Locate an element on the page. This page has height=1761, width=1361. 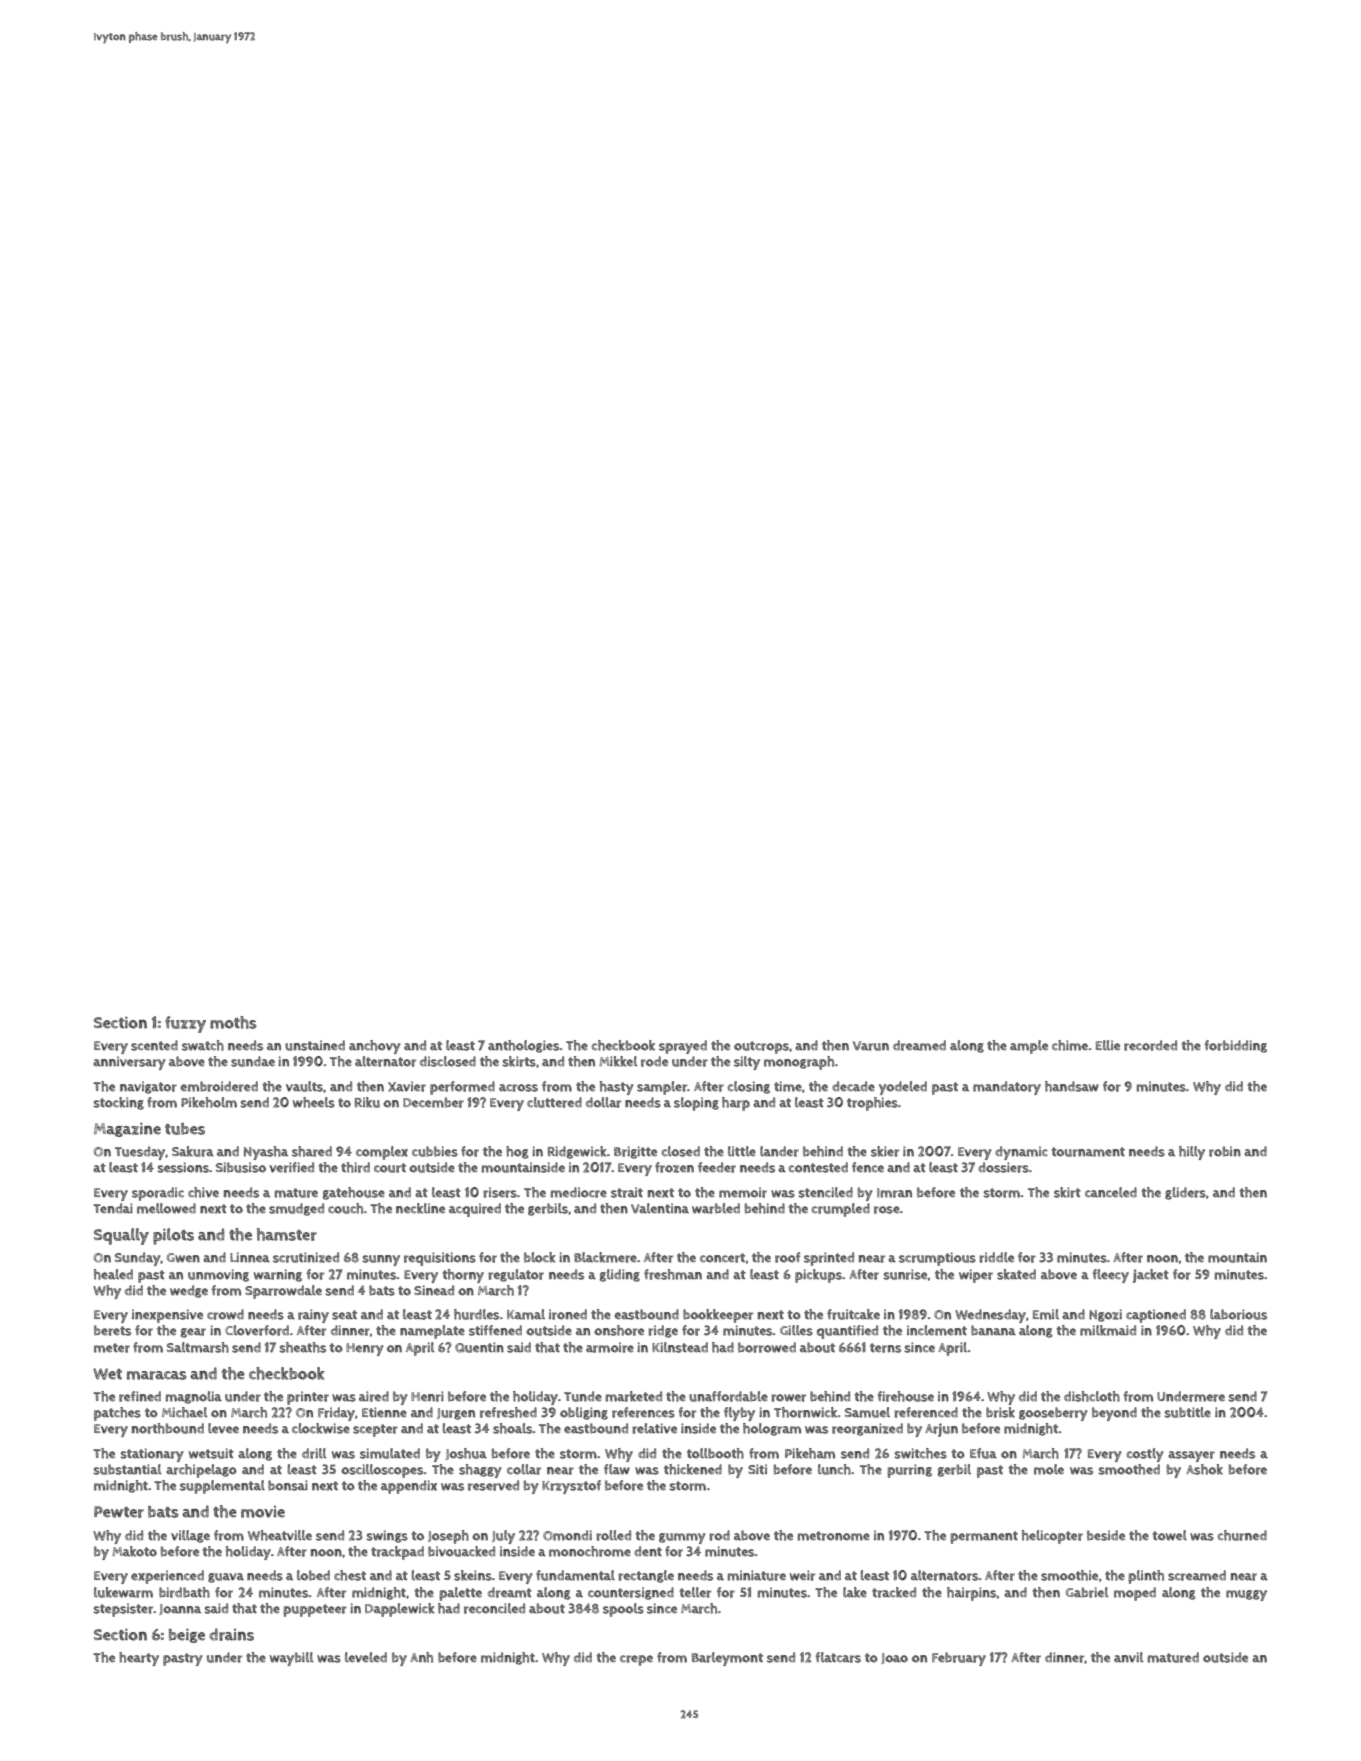
fuzzy is located at coordinates (185, 1024).
